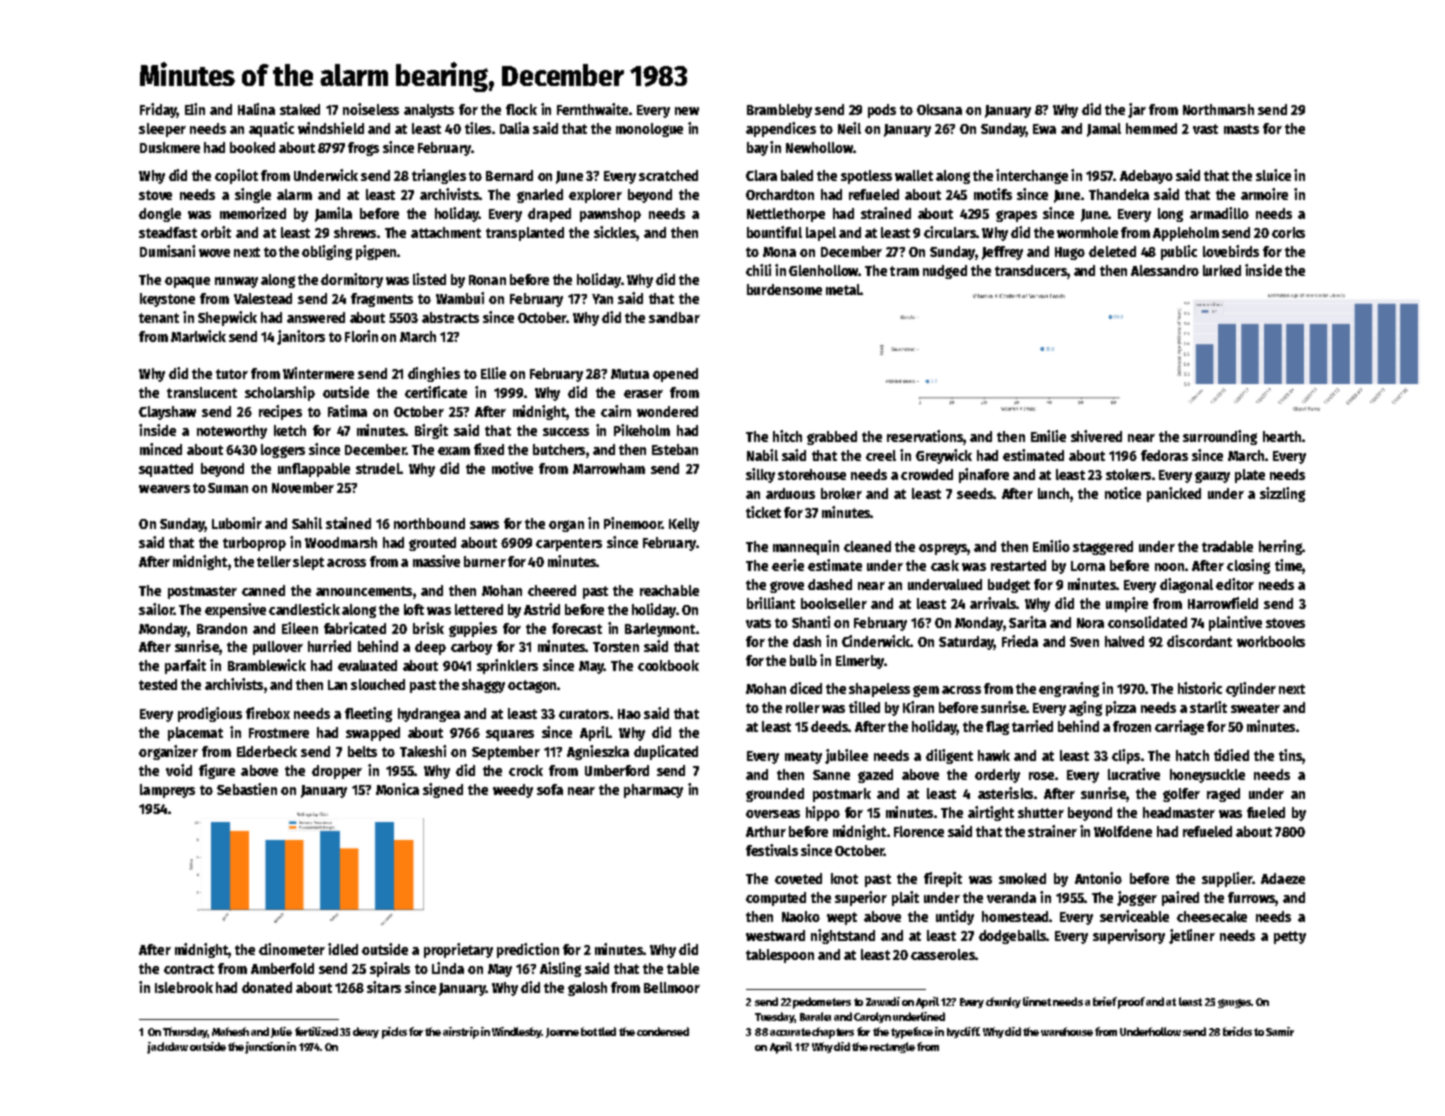 The height and width of the page is (1116, 1445). Describe the element at coordinates (660, 630) in the page. I see `Barleymont` at that location.
